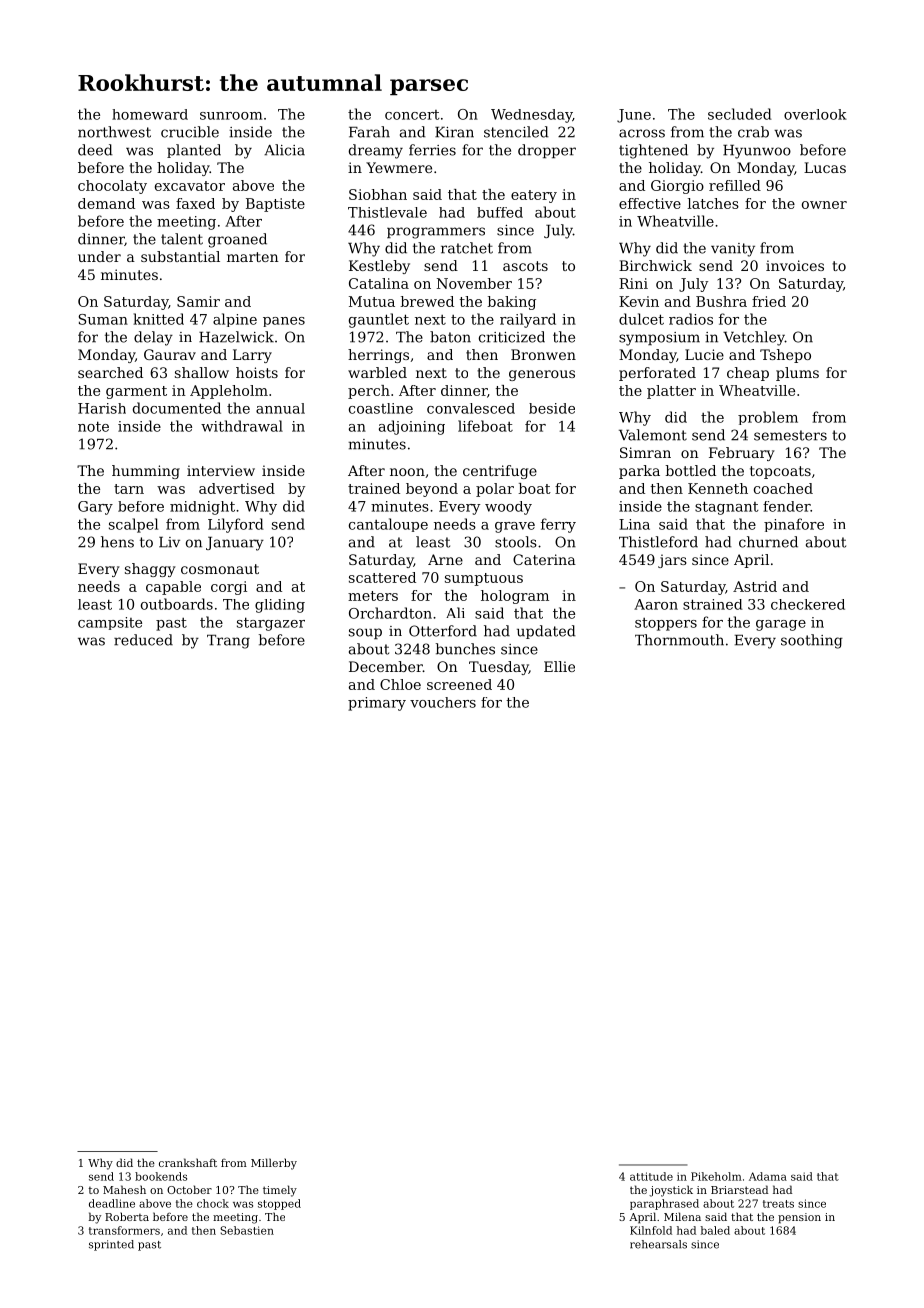 The width and height of the page is (924, 1308). What do you see at coordinates (755, 586) in the page?
I see `Astrid` at bounding box center [755, 586].
